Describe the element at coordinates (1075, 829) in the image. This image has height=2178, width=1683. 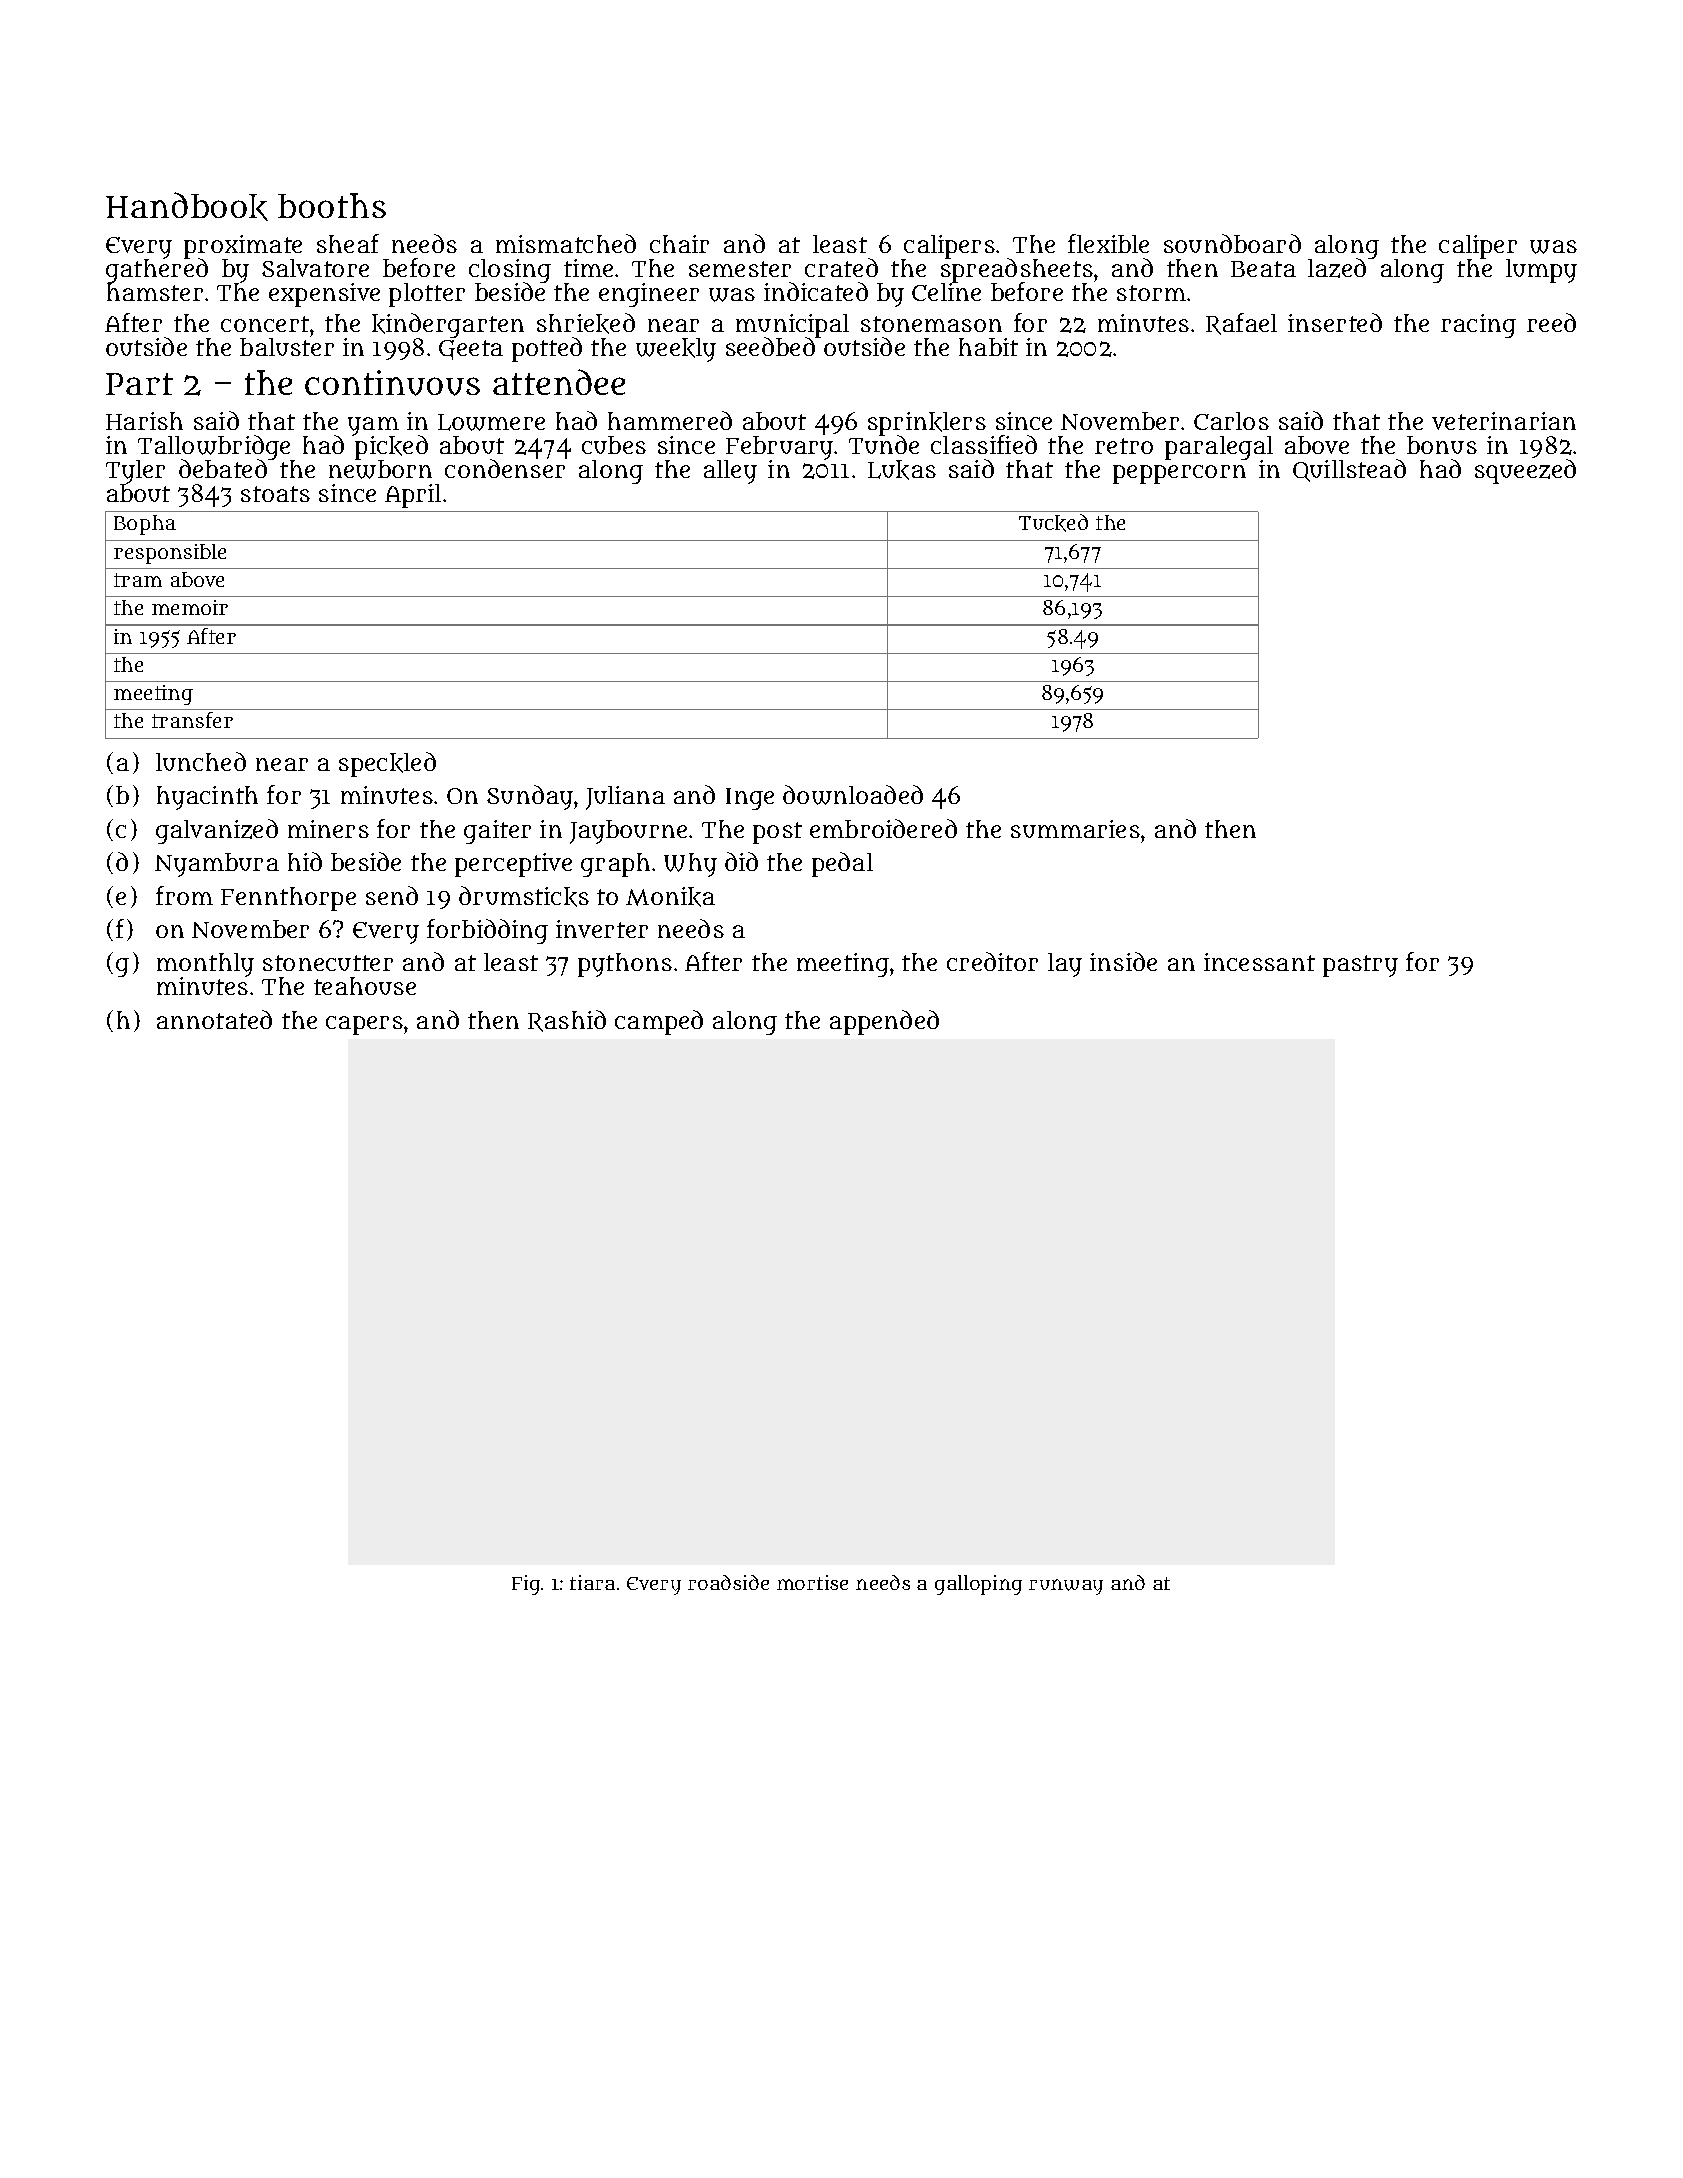
I see `summaries` at that location.
